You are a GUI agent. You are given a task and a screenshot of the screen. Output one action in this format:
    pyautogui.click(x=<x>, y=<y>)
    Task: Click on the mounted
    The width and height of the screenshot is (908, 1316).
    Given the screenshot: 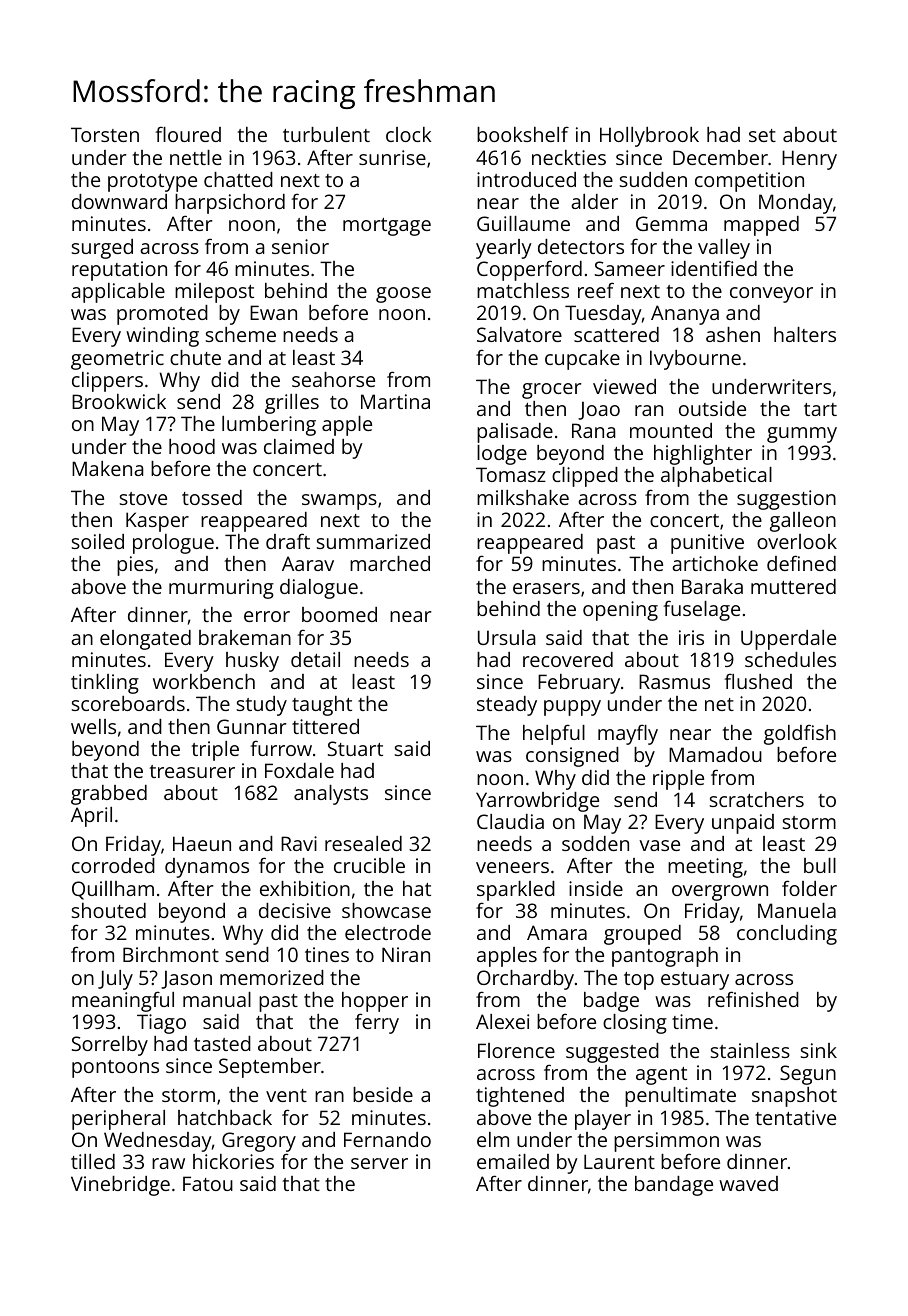 What is the action you would take?
    pyautogui.click(x=671, y=430)
